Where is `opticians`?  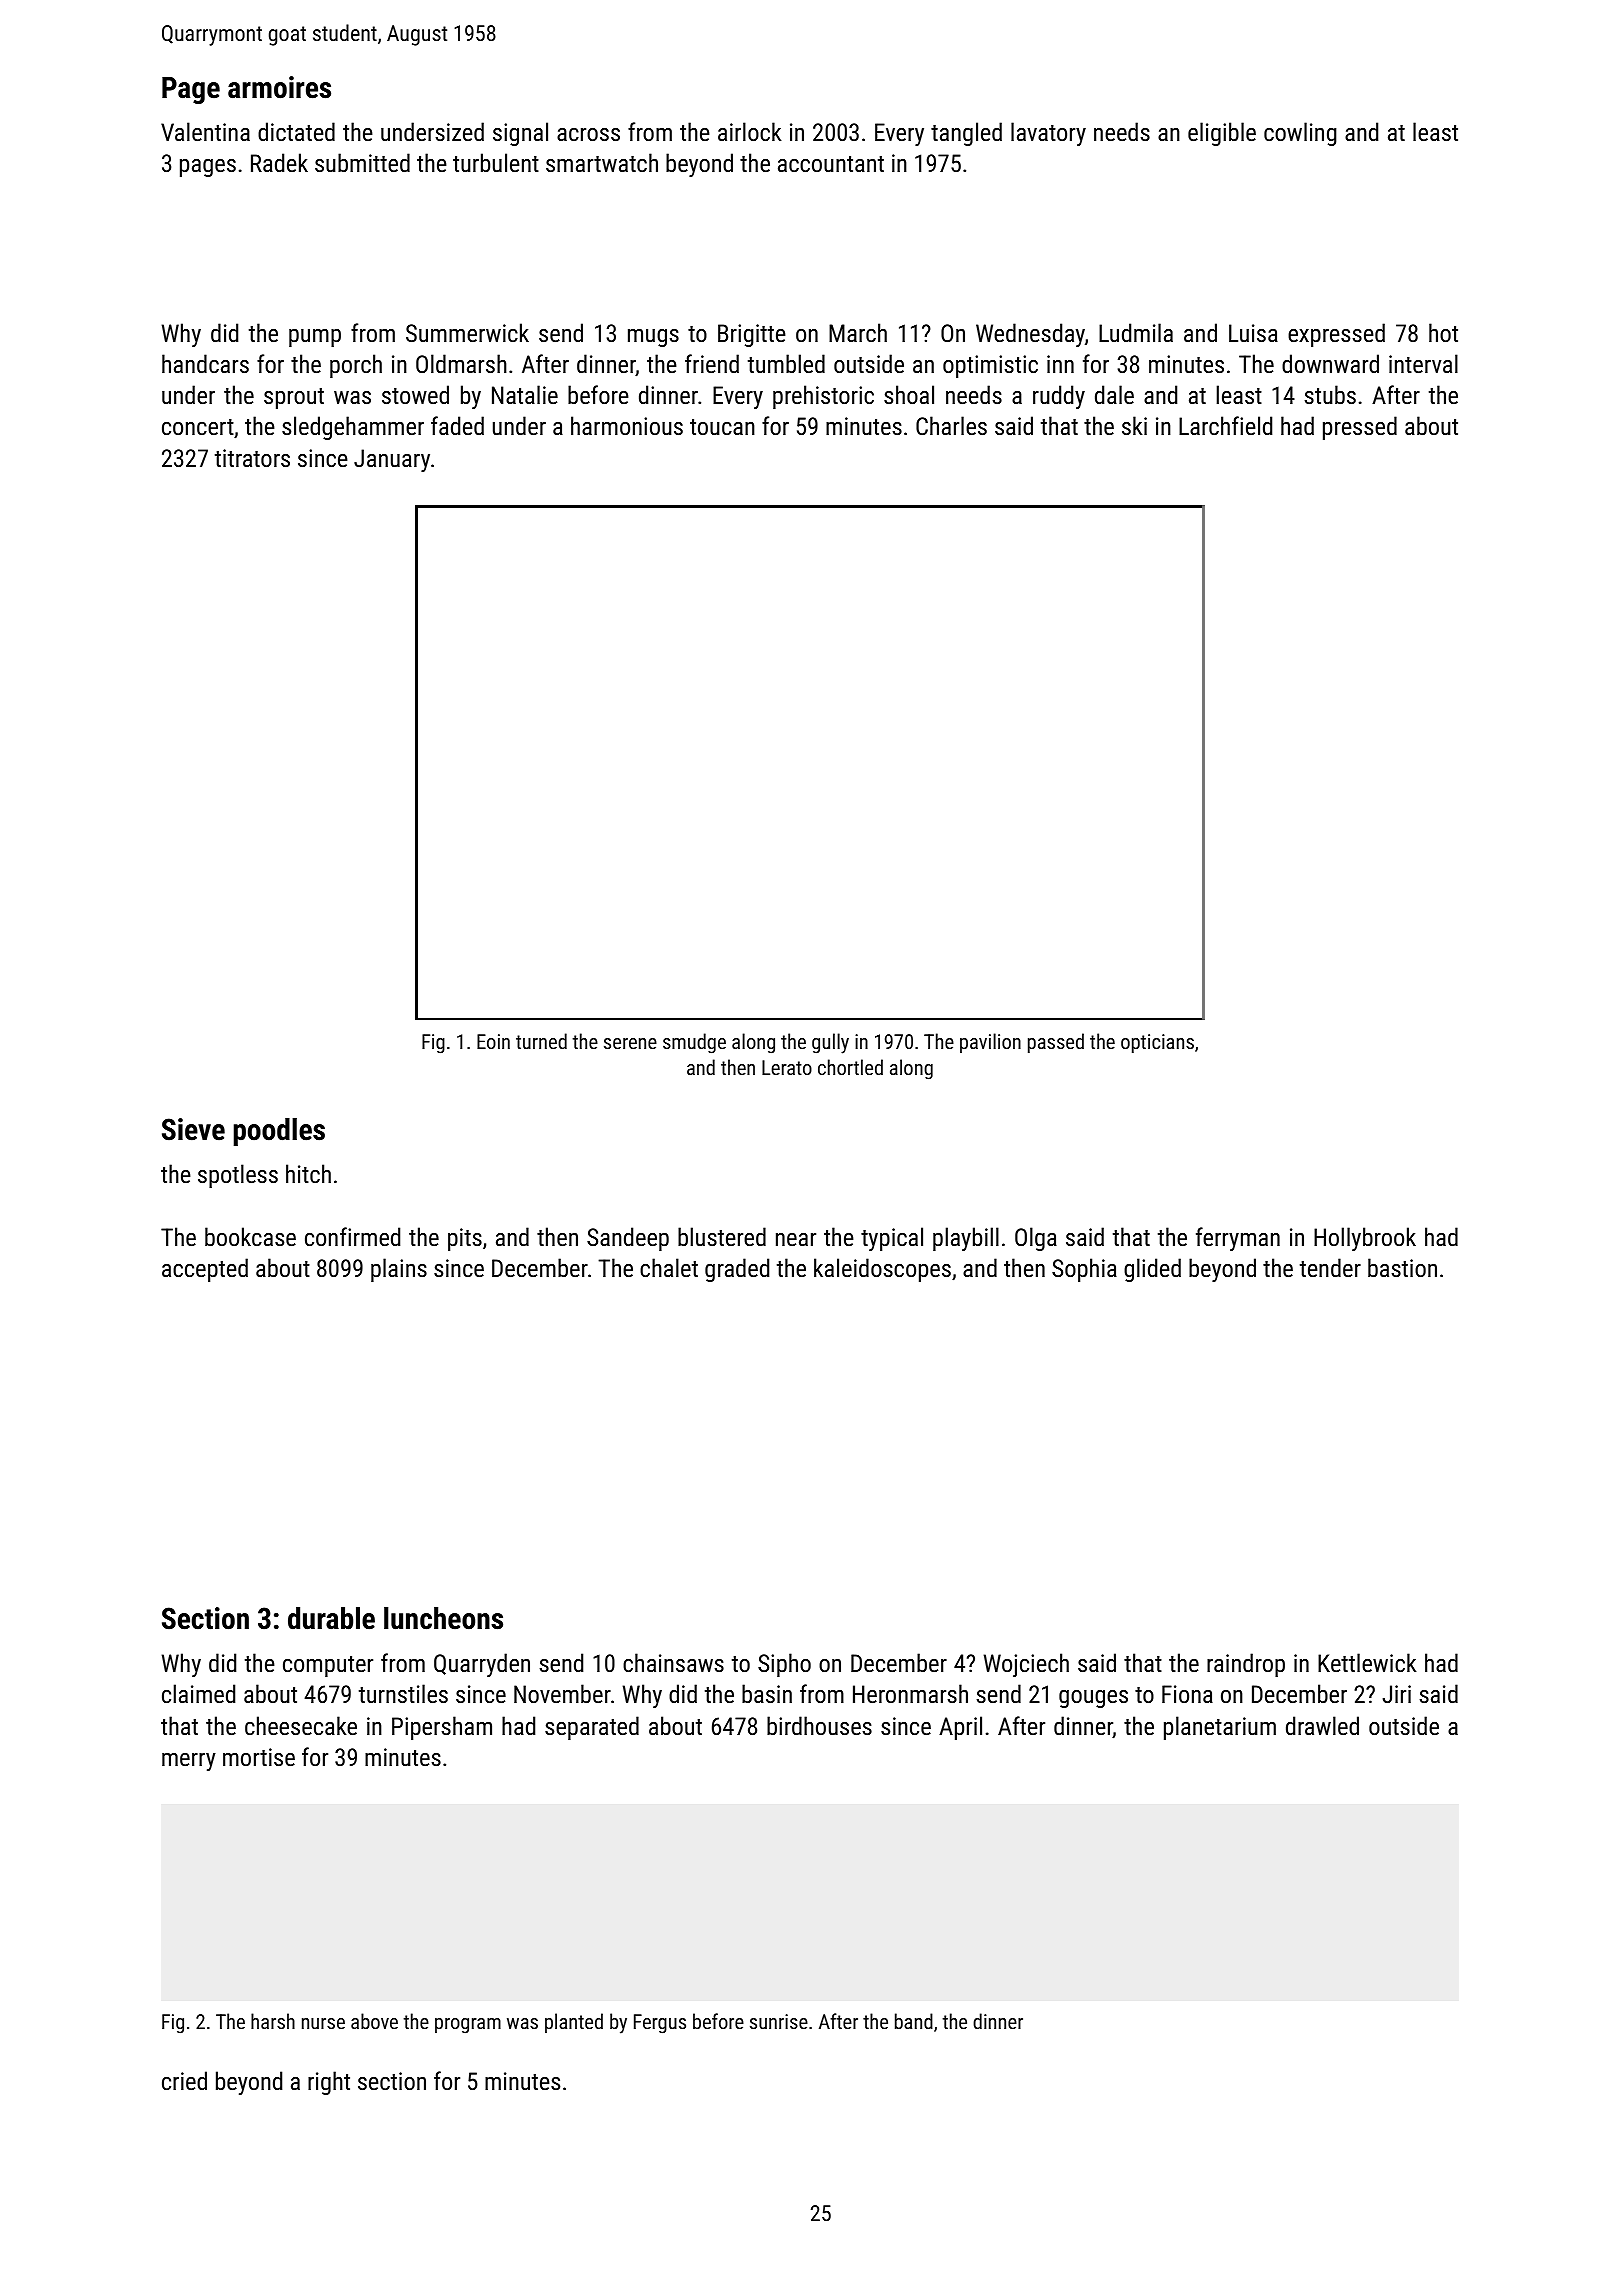 opticians is located at coordinates (1157, 1043).
